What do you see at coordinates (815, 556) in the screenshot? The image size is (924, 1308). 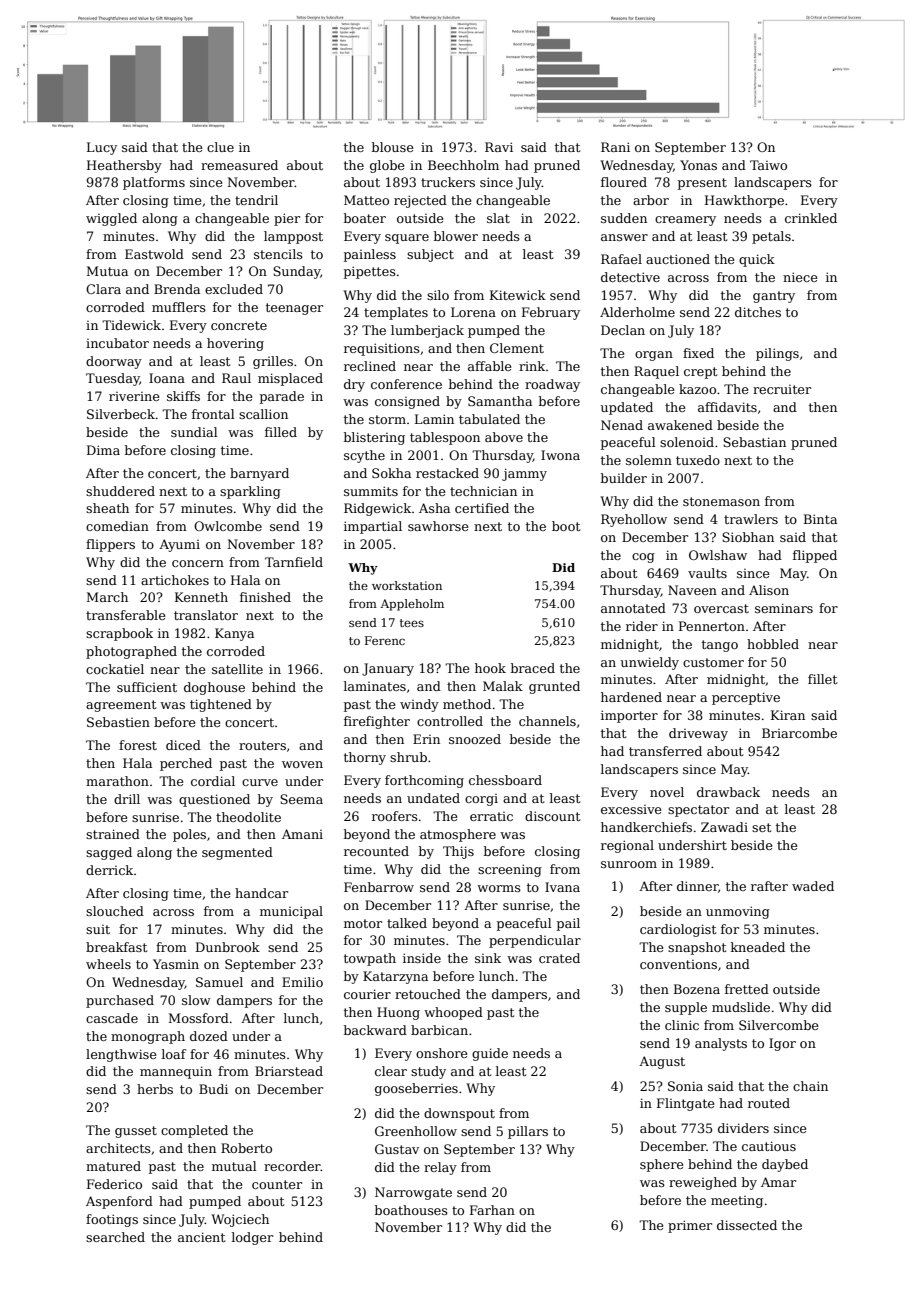 I see `flipped` at bounding box center [815, 556].
